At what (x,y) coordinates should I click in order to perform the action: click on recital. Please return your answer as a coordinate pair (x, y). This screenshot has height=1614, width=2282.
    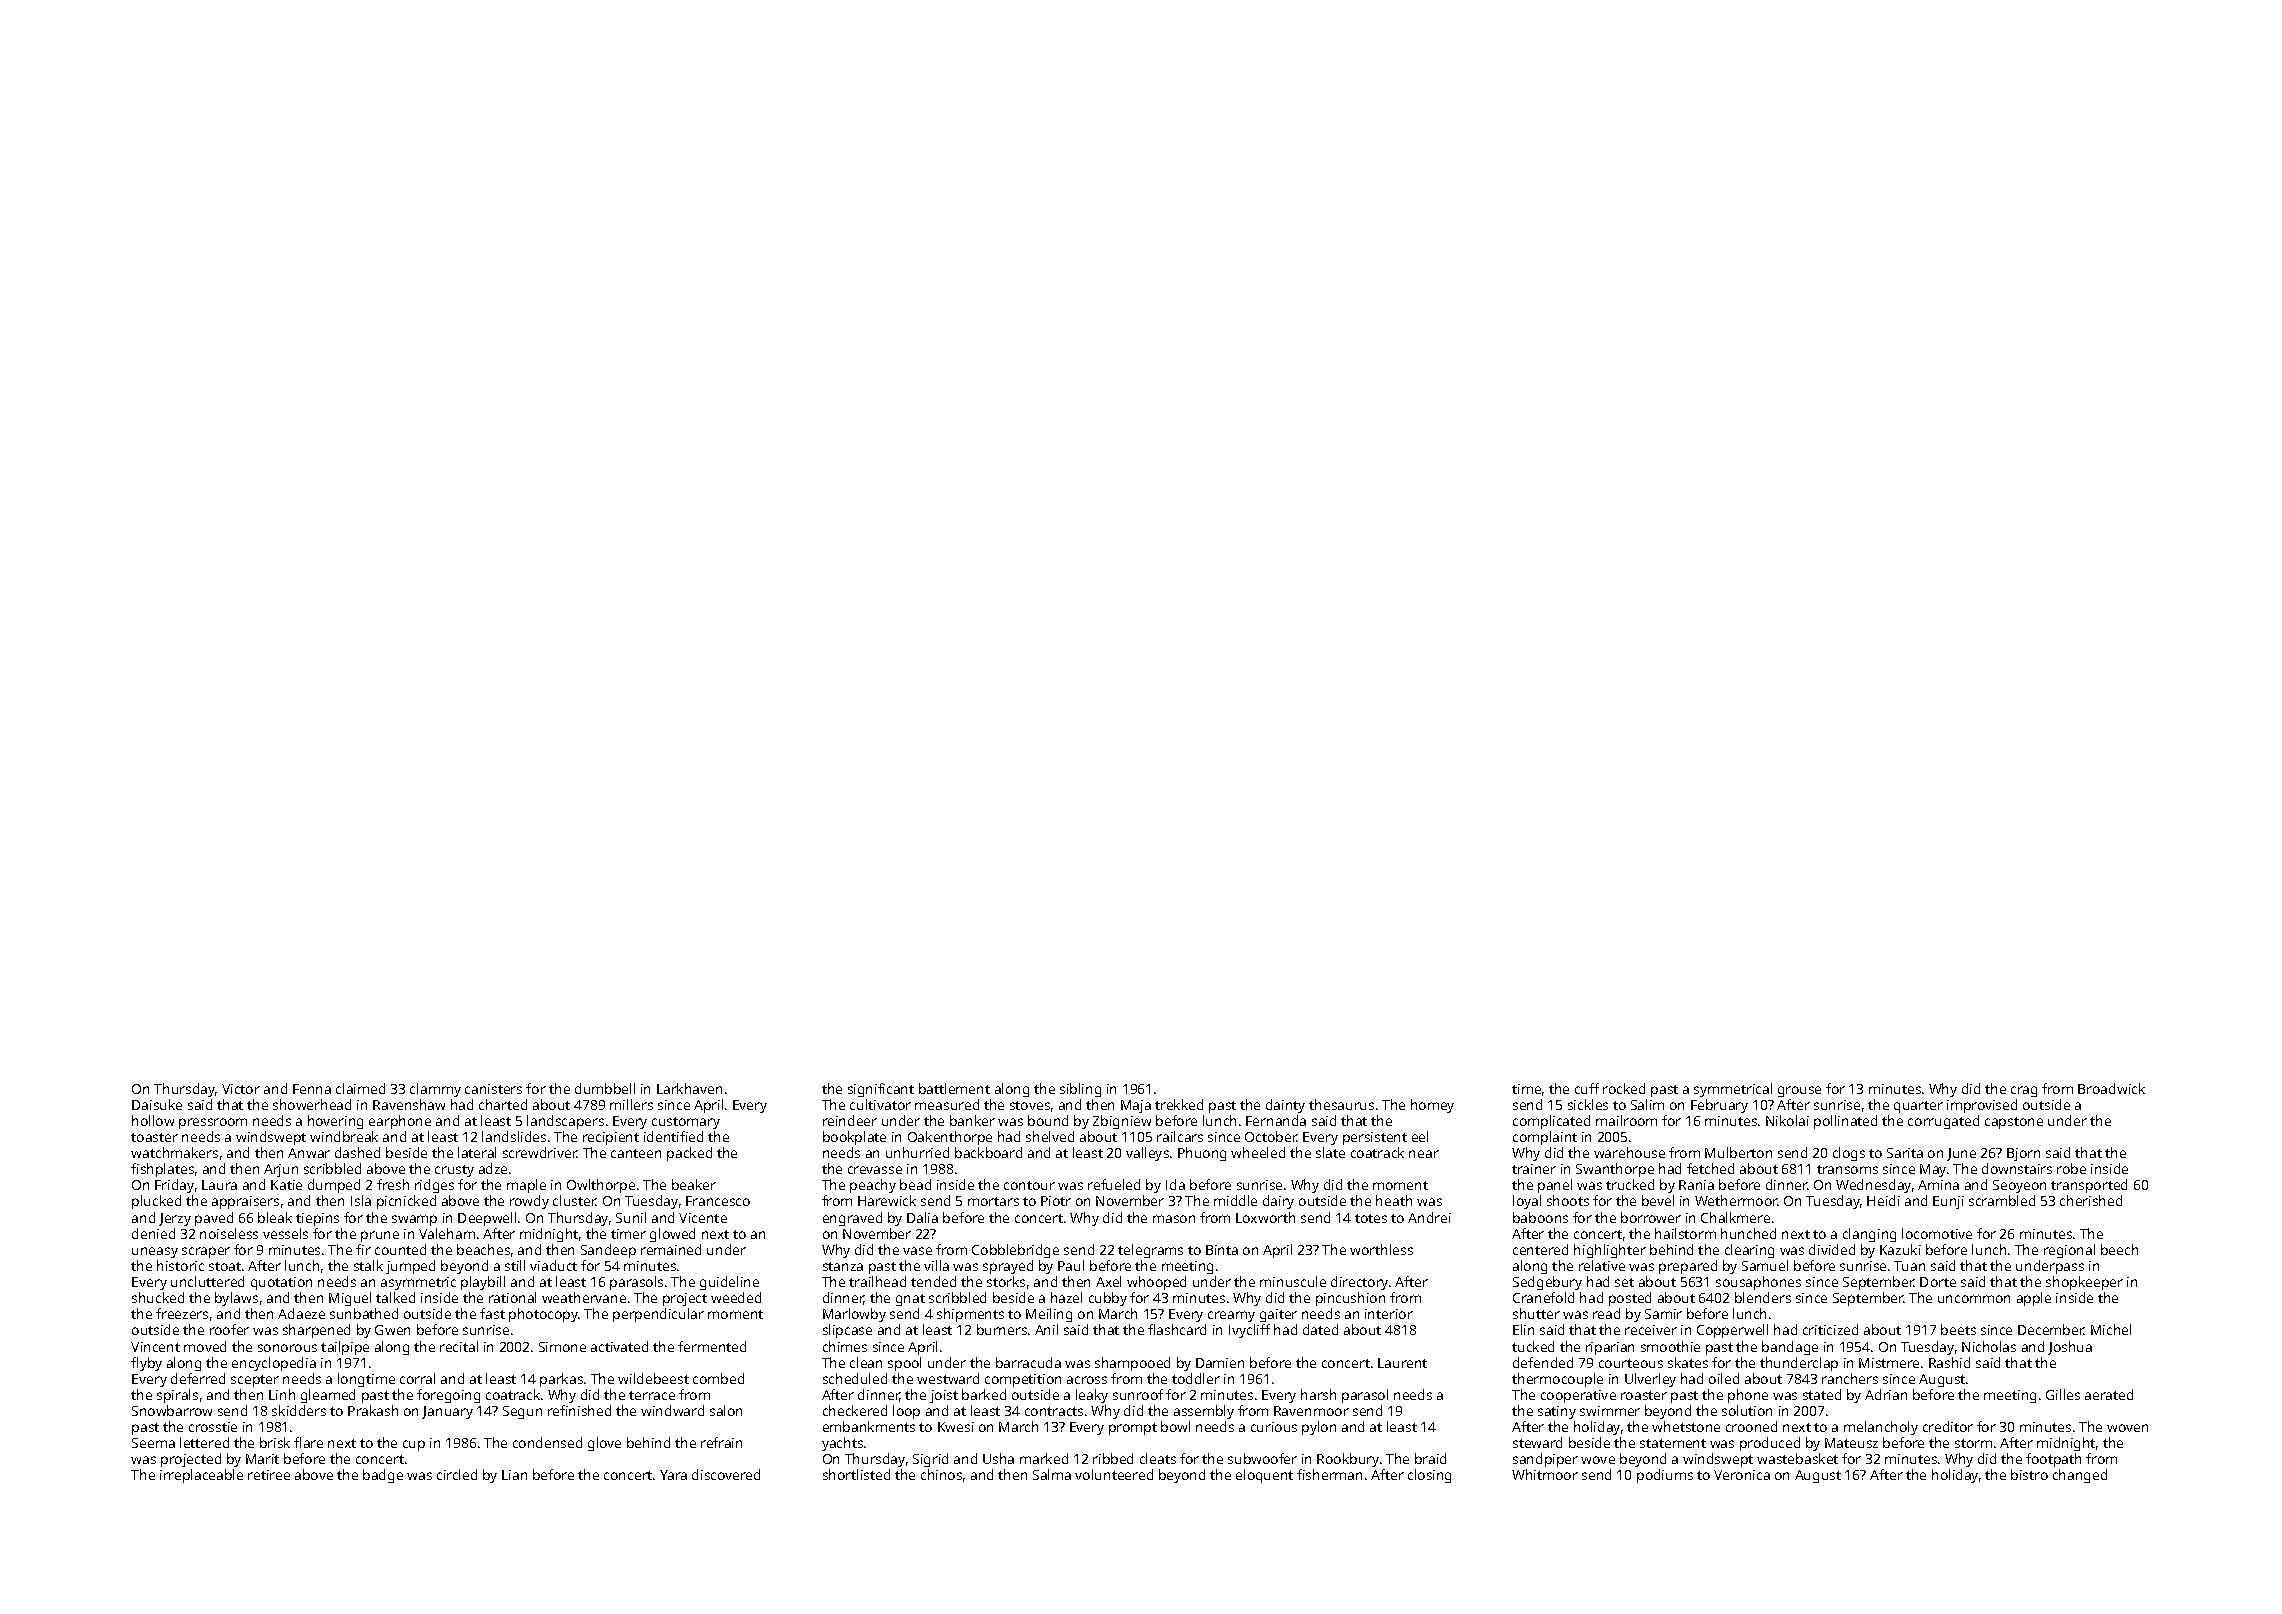
    Looking at the image, I should click on (459, 1346).
